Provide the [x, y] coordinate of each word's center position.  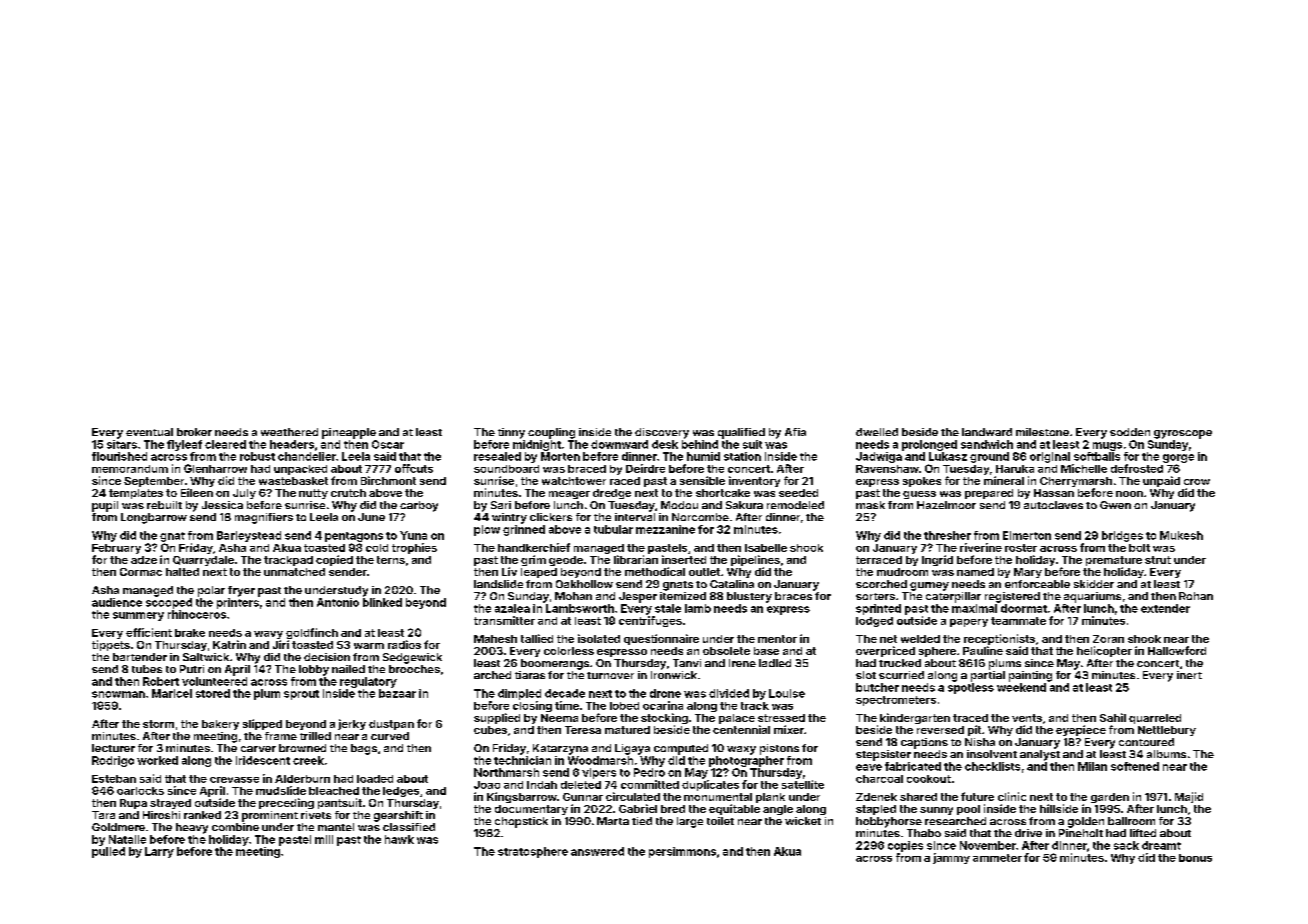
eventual [149, 432]
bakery [220, 725]
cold [377, 548]
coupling [551, 433]
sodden [1130, 432]
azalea [512, 608]
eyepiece [1081, 730]
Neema [559, 718]
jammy [951, 858]
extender [1165, 608]
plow [487, 530]
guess [919, 495]
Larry [159, 852]
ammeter [997, 858]
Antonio [338, 602]
